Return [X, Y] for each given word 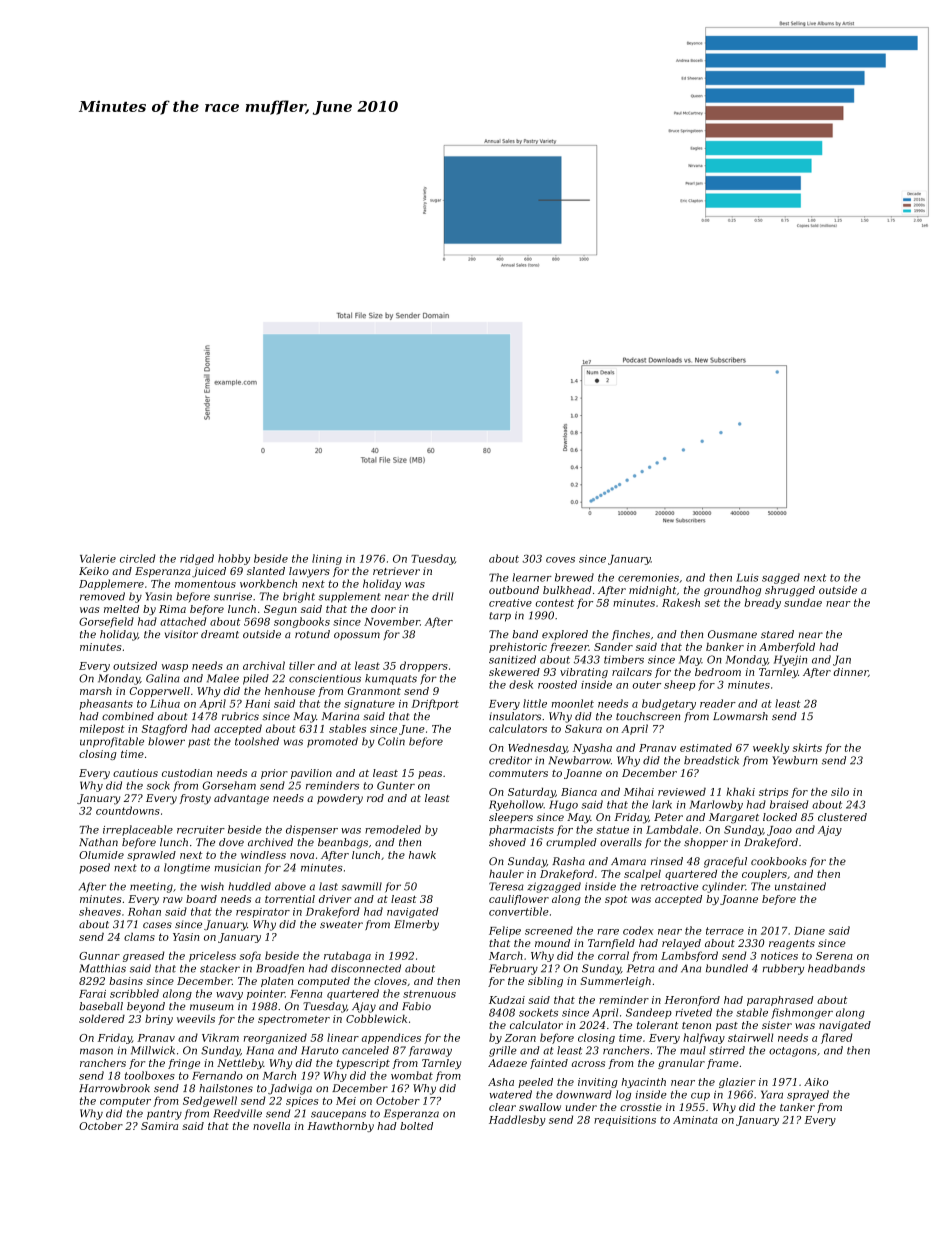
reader [718, 703]
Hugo [563, 805]
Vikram [220, 1037]
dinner [851, 672]
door [383, 609]
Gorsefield [106, 622]
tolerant [657, 1025]
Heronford [692, 1001]
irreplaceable [138, 830]
